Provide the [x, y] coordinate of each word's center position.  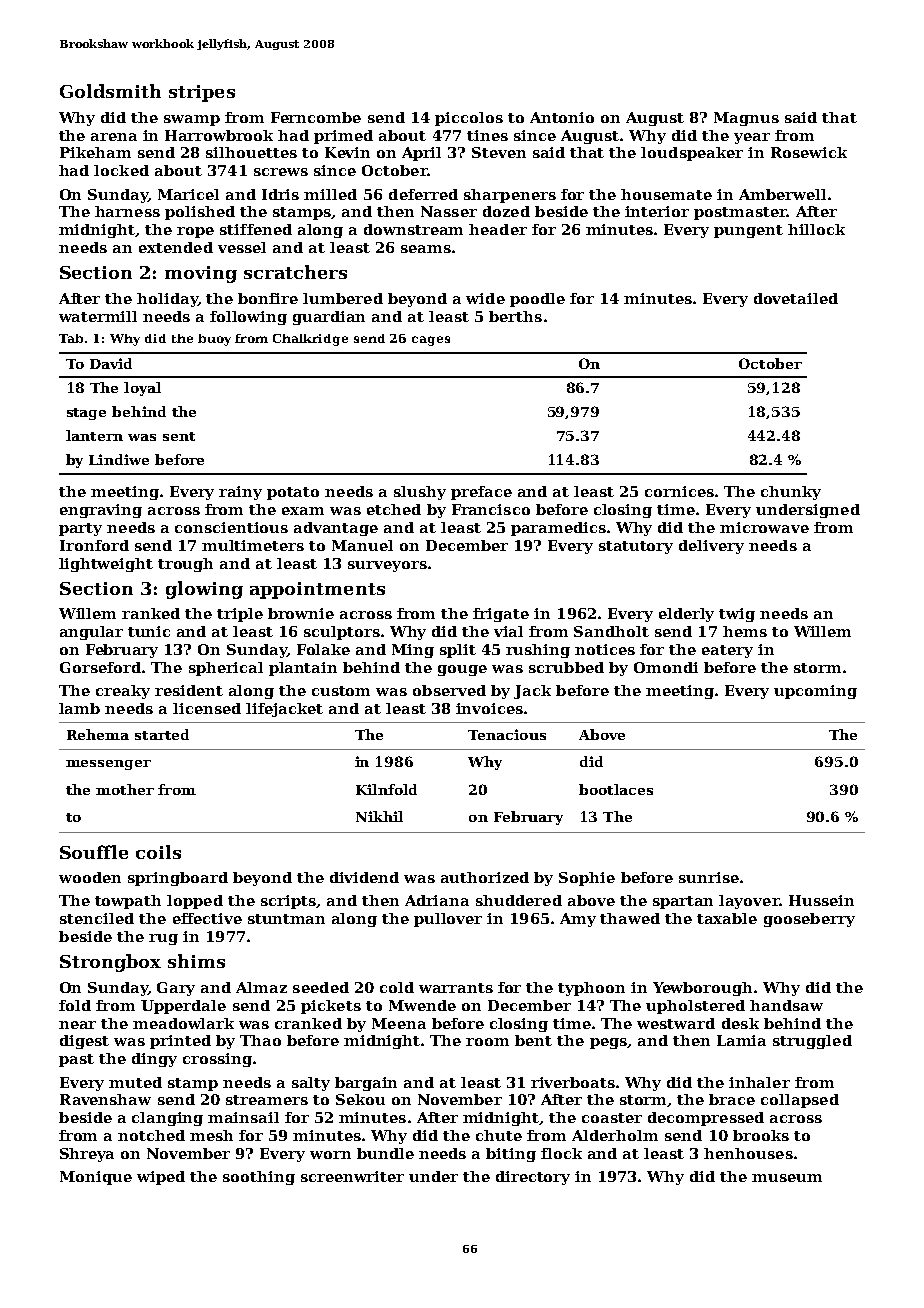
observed [449, 690]
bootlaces [616, 789]
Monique [96, 1178]
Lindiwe [119, 459]
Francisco [491, 509]
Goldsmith [110, 91]
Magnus [746, 119]
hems [745, 631]
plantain [303, 669]
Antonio [562, 117]
